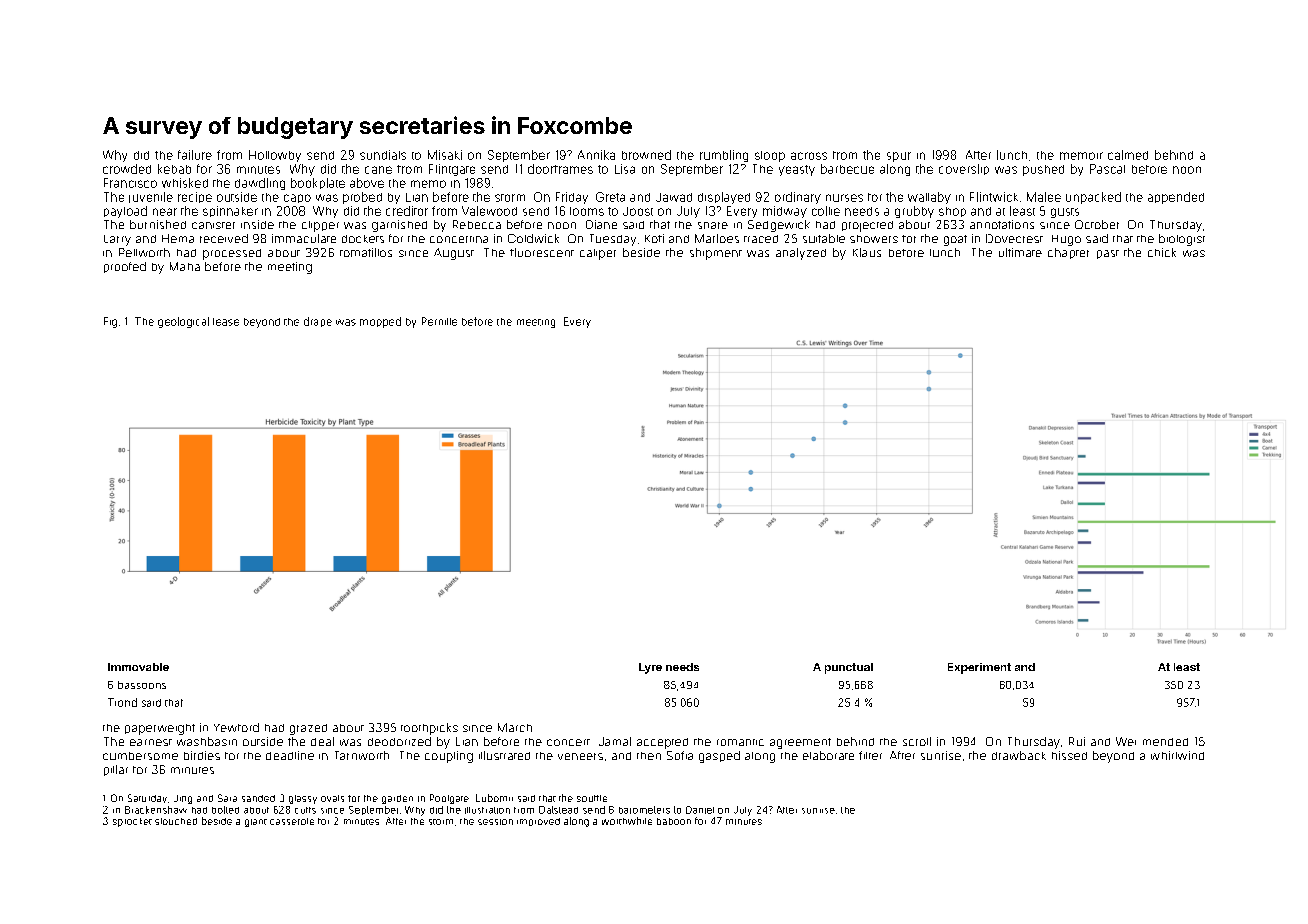 The image size is (1308, 924). I want to click on processed, so click(232, 254).
